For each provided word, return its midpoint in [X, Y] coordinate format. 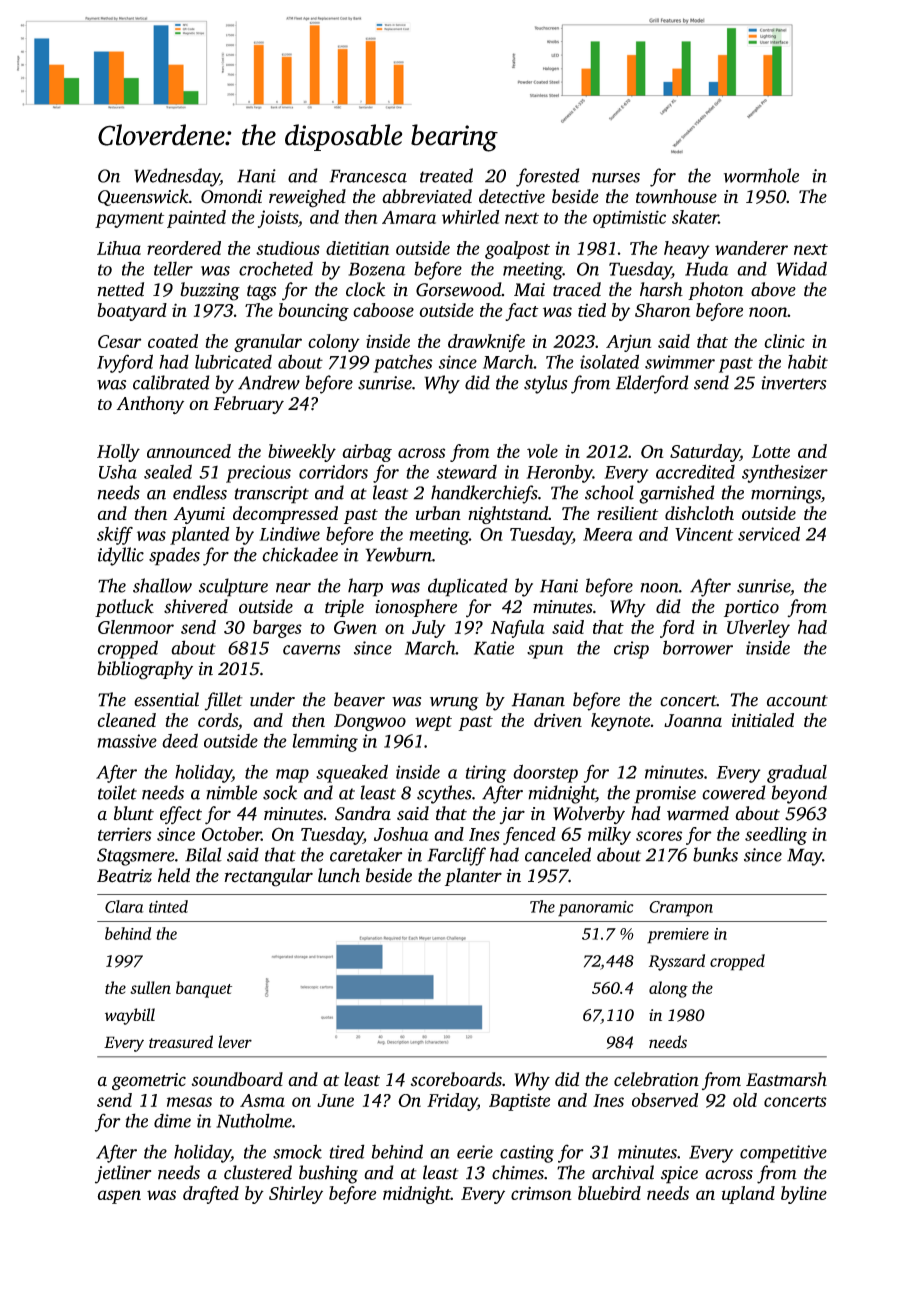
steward [467, 472]
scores [659, 836]
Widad [802, 268]
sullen [150, 987]
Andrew [269, 382]
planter [473, 877]
